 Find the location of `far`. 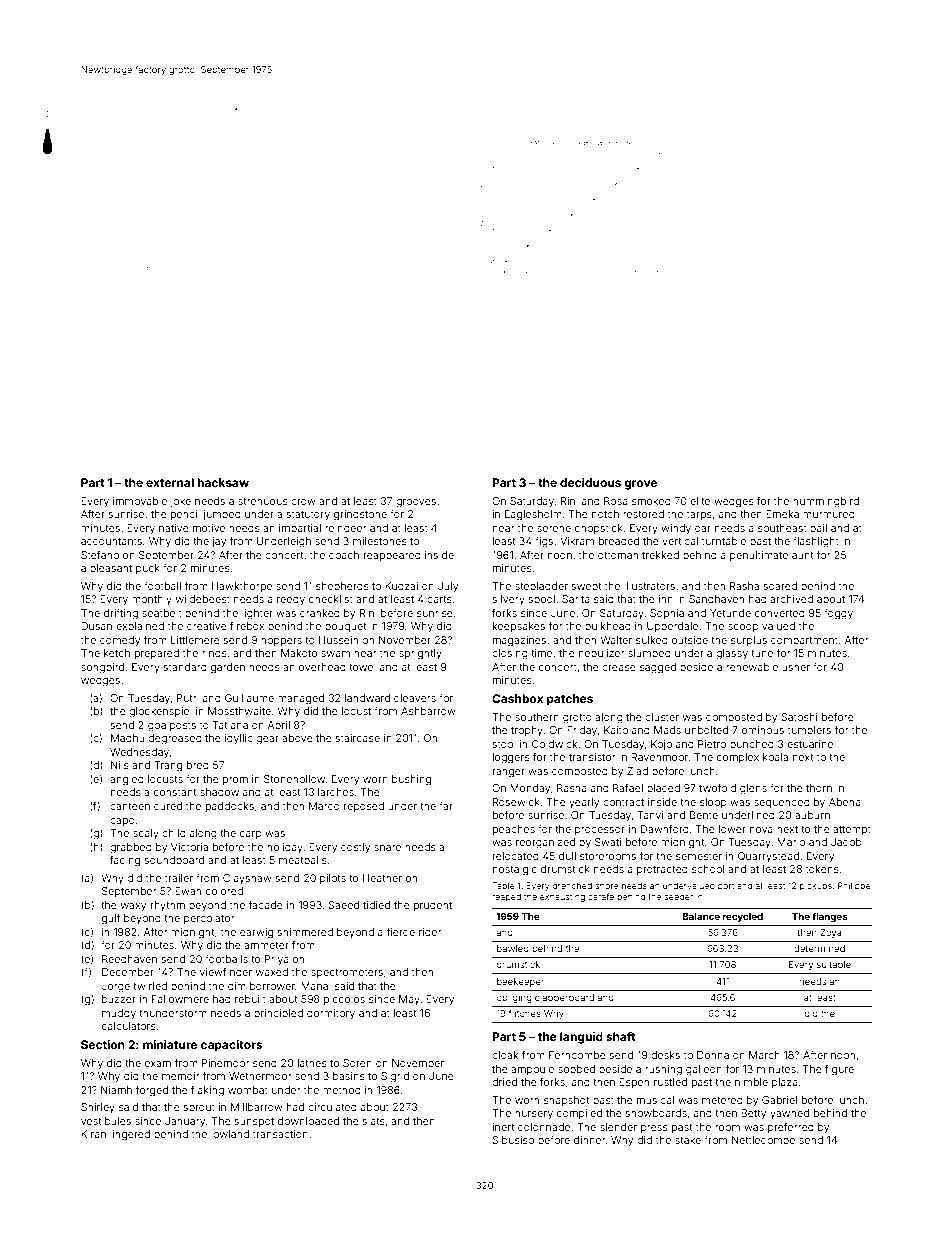

far is located at coordinates (446, 806).
